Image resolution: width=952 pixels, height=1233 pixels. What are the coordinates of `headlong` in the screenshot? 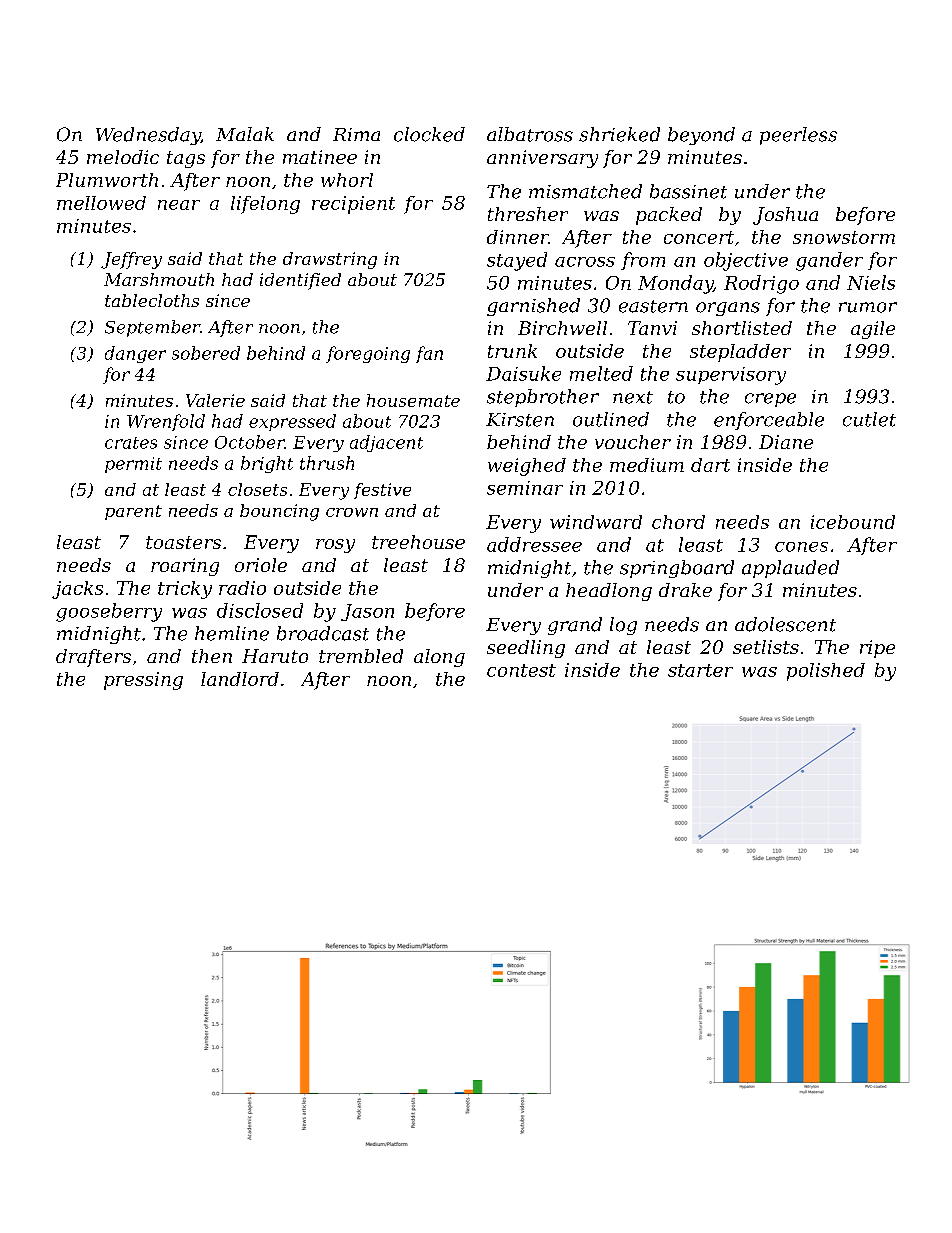 It's located at (609, 592).
